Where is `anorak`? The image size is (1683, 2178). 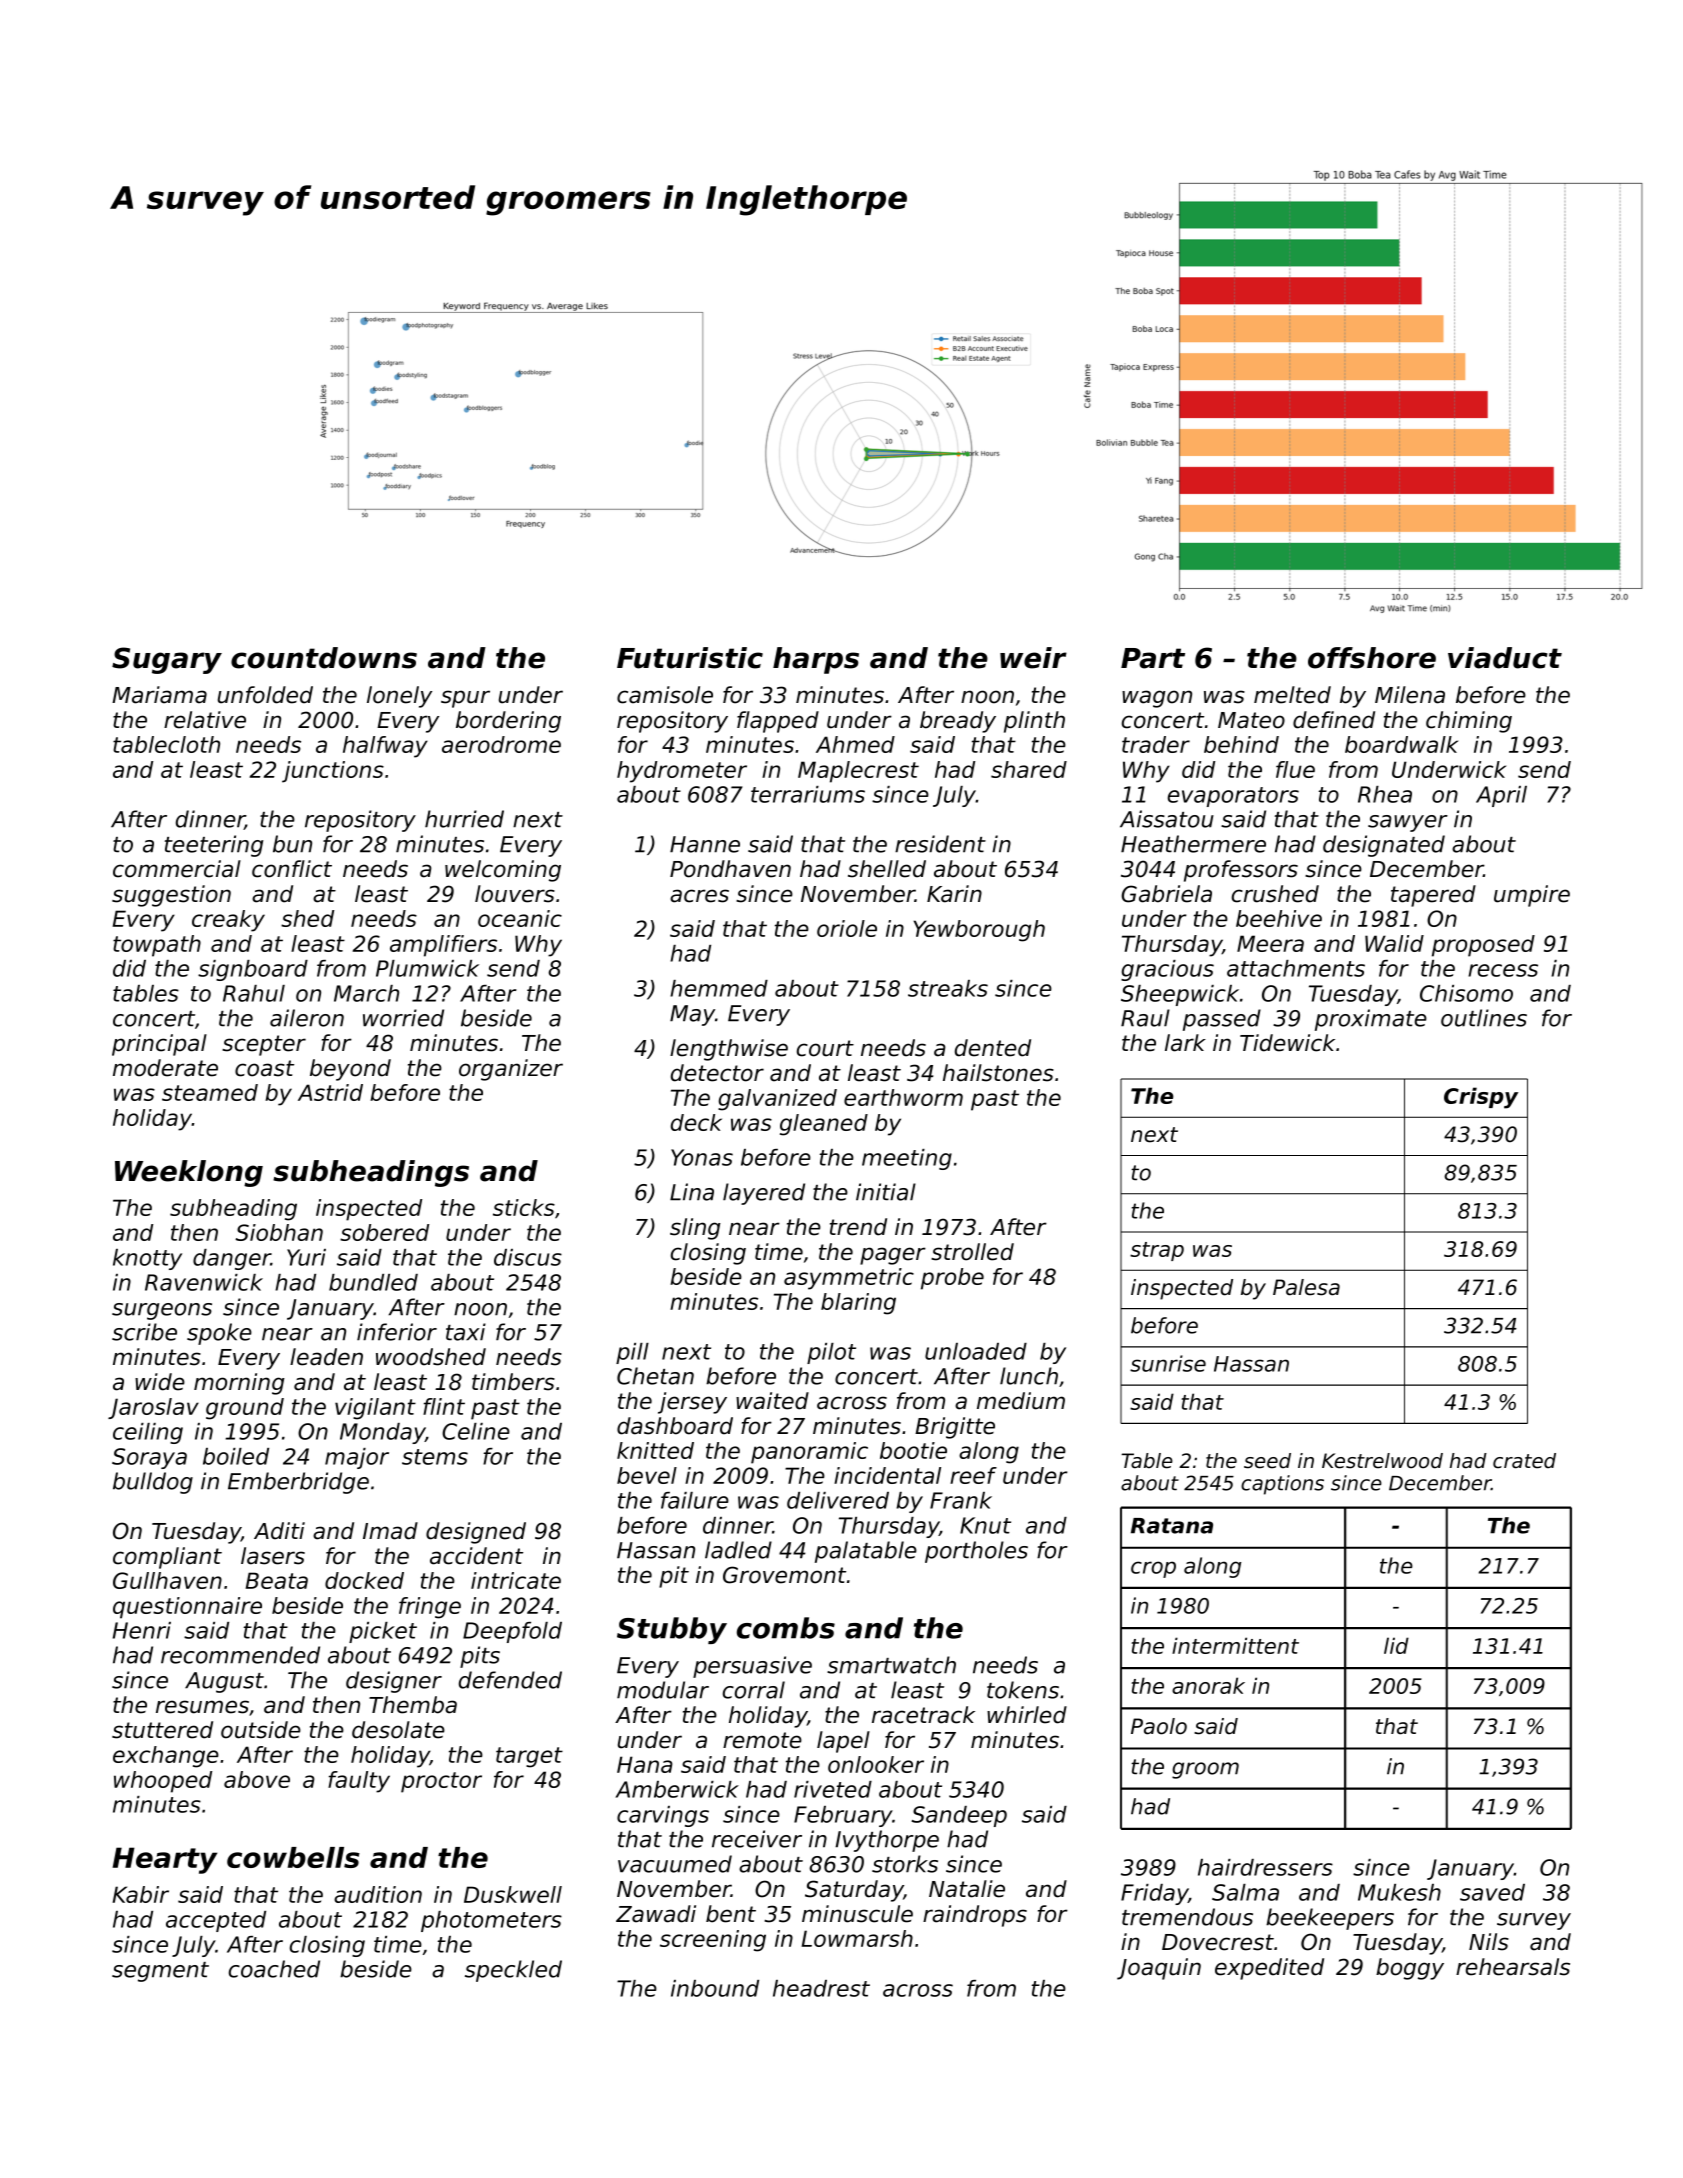 anorak is located at coordinates (1208, 1685).
